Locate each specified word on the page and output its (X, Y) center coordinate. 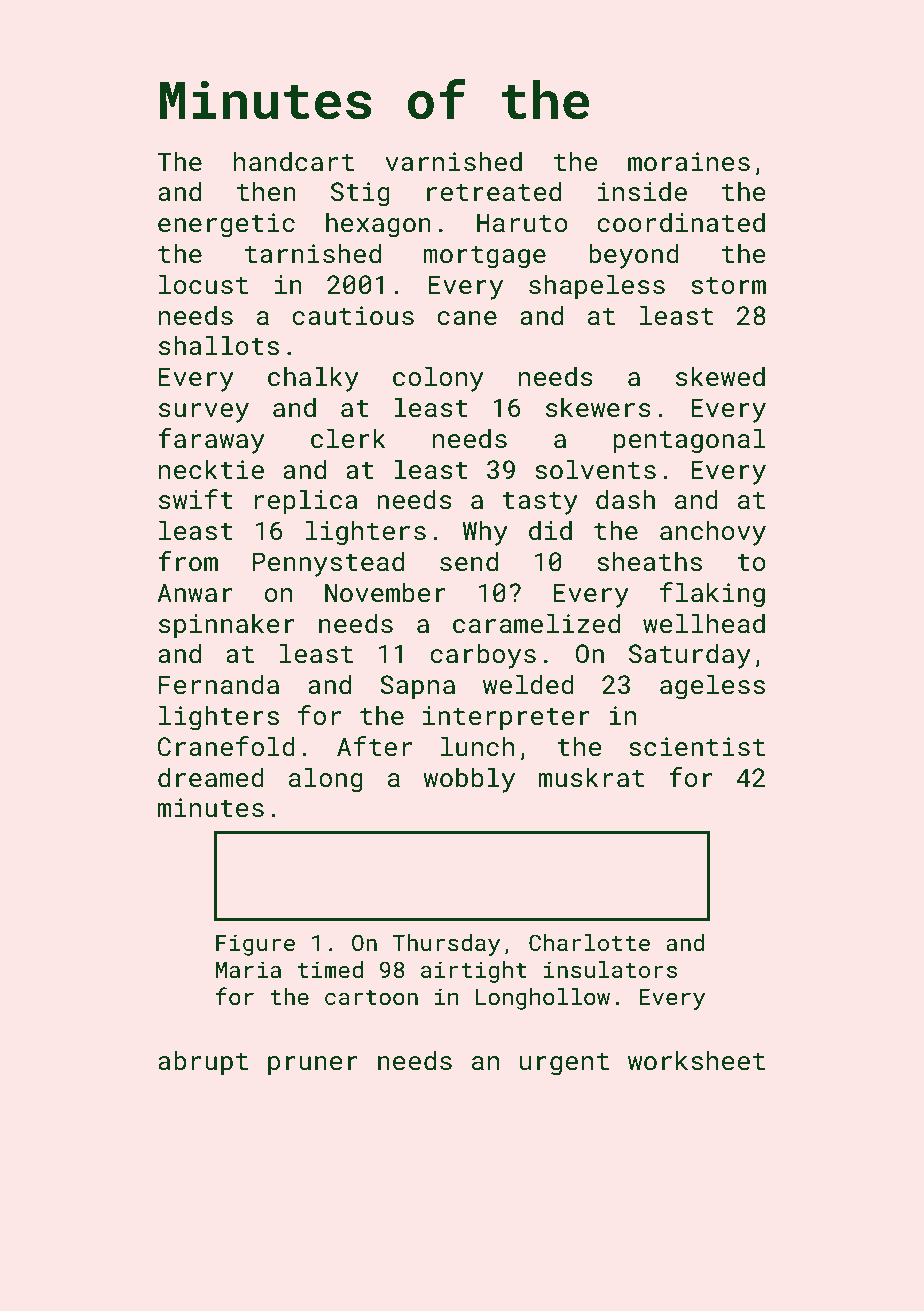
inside (642, 191)
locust (203, 284)
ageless (712, 687)
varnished (453, 161)
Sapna (417, 687)
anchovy (713, 533)
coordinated (681, 222)
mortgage (485, 257)
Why (485, 533)
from (188, 561)
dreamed (211, 777)
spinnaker (227, 626)
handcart (294, 161)
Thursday (446, 945)
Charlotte (589, 942)
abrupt (203, 1063)
